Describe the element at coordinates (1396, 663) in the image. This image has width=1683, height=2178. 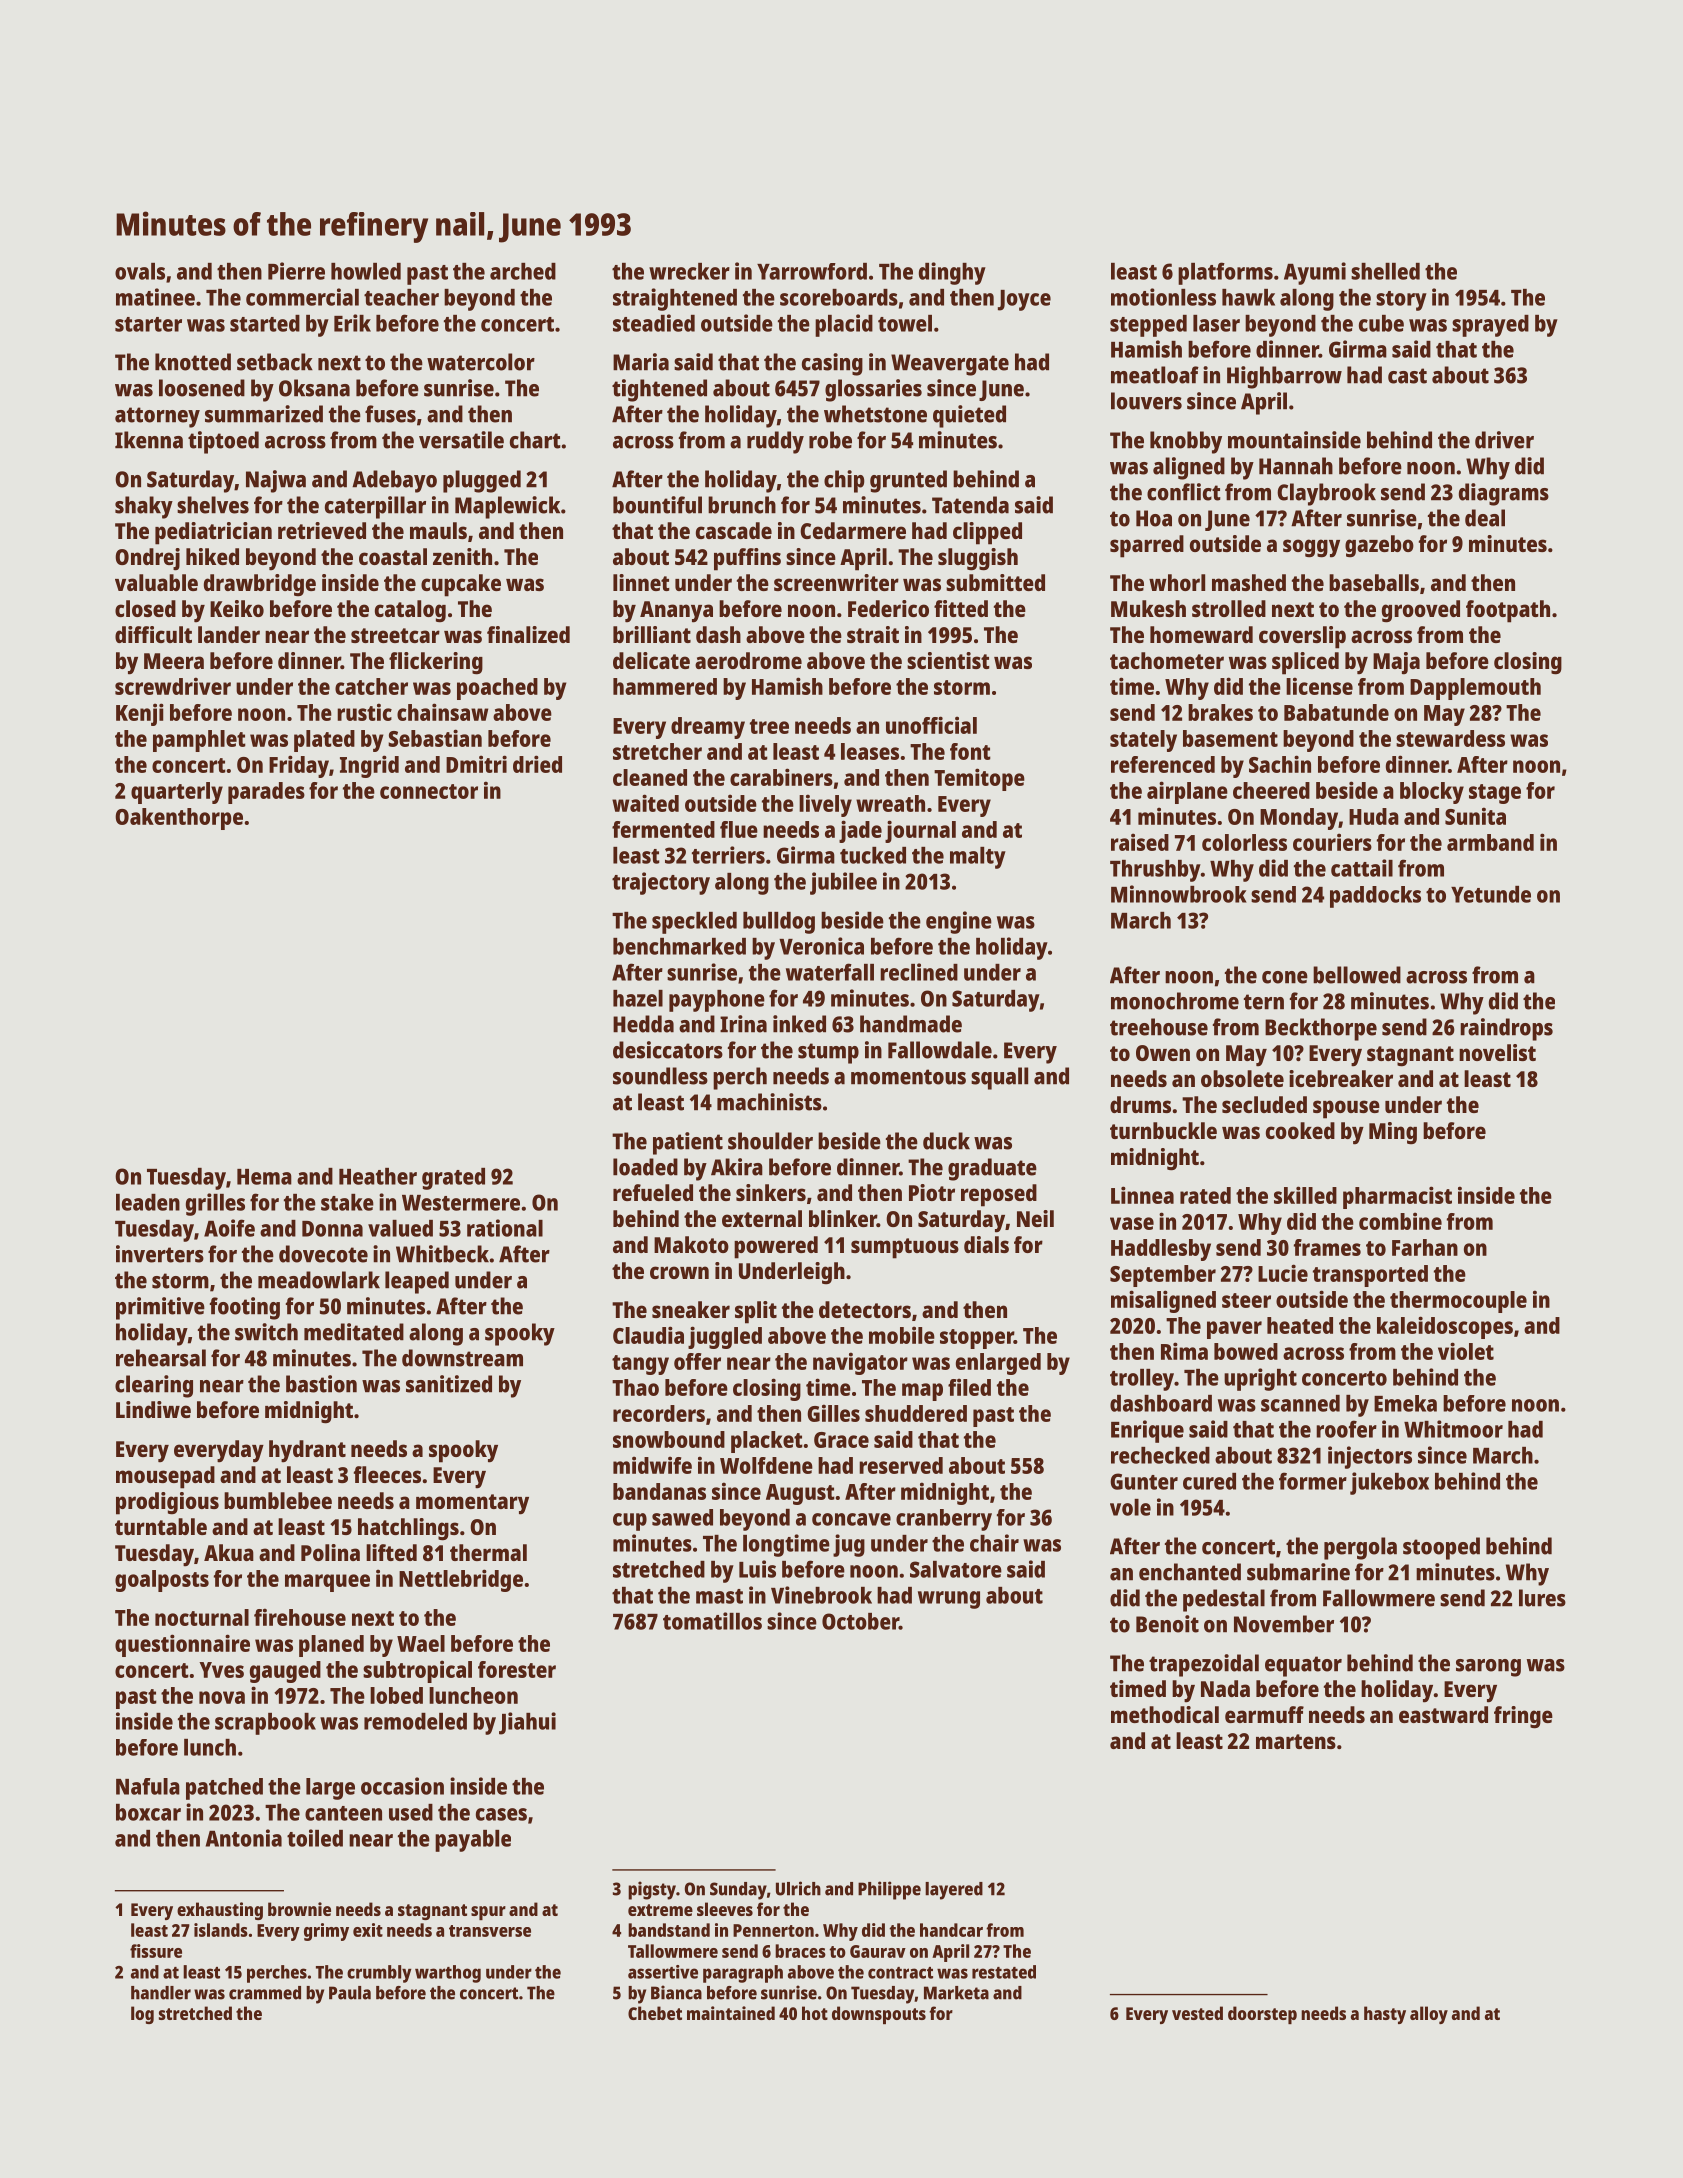
I see `Maja` at that location.
